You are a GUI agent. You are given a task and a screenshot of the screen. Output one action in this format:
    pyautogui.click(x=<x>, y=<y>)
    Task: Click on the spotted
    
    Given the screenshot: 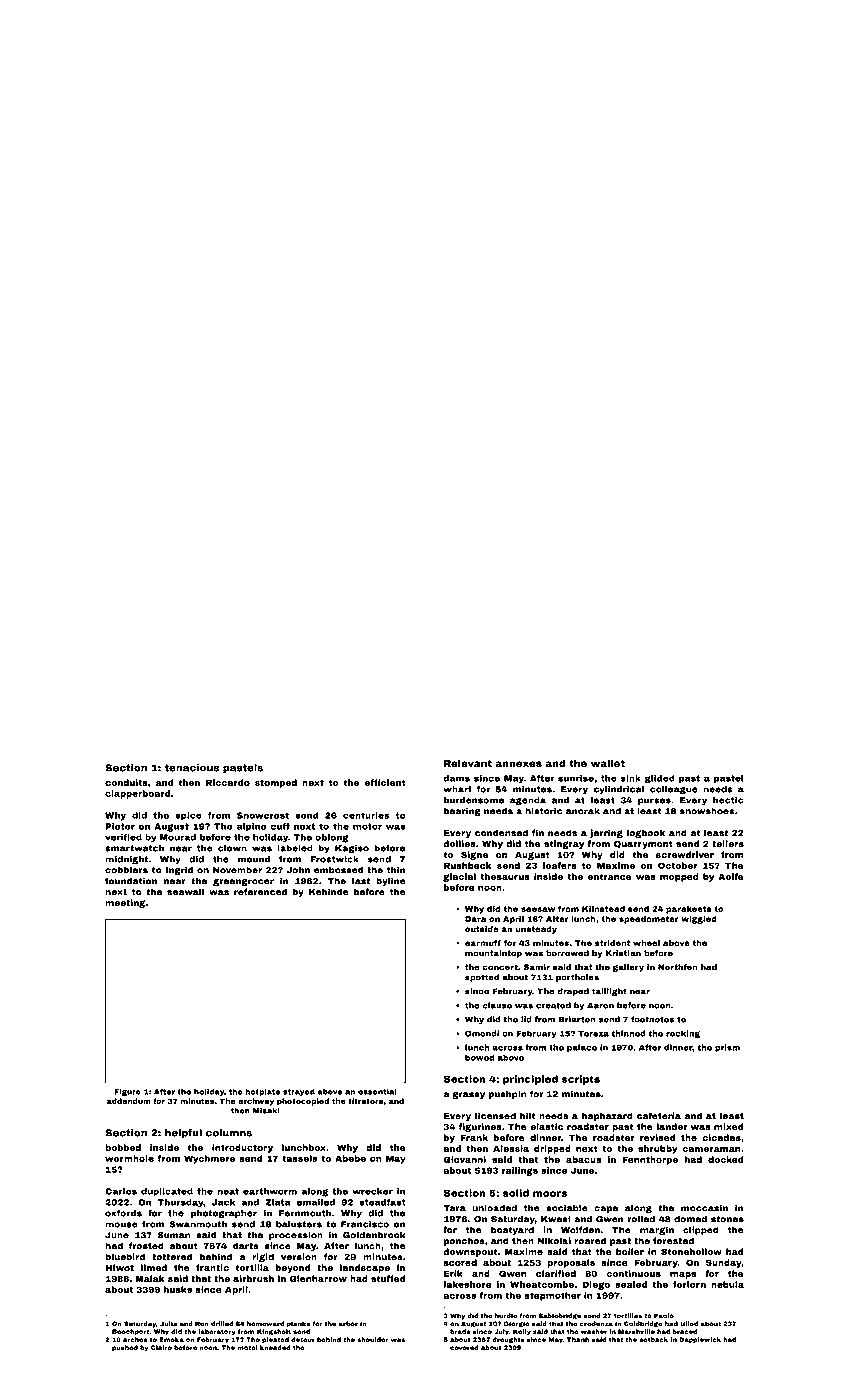 What is the action you would take?
    pyautogui.click(x=482, y=978)
